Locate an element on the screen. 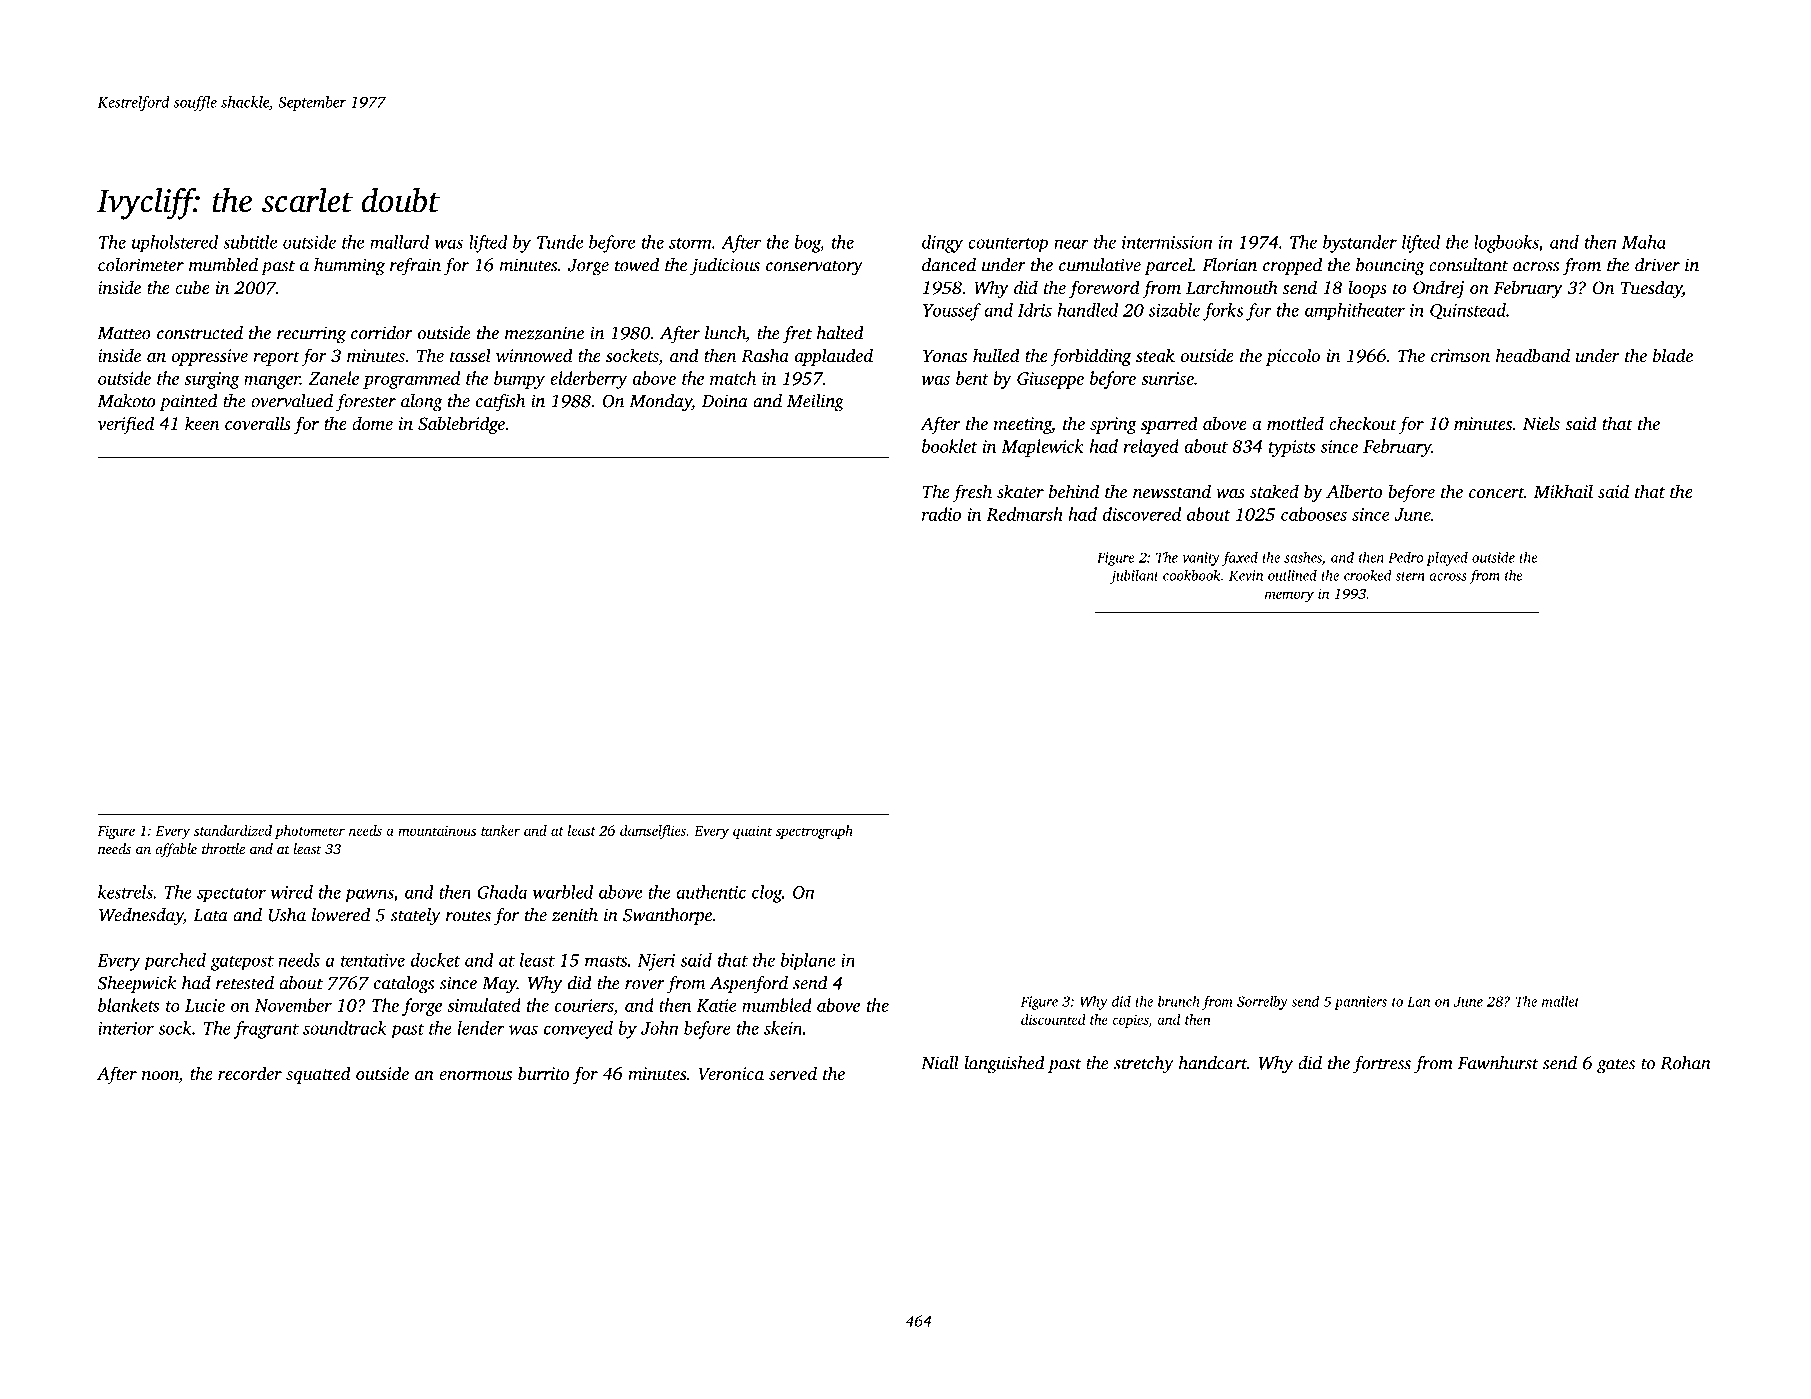 Image resolution: width=1811 pixels, height=1399 pixels. stretchy is located at coordinates (1143, 1065).
